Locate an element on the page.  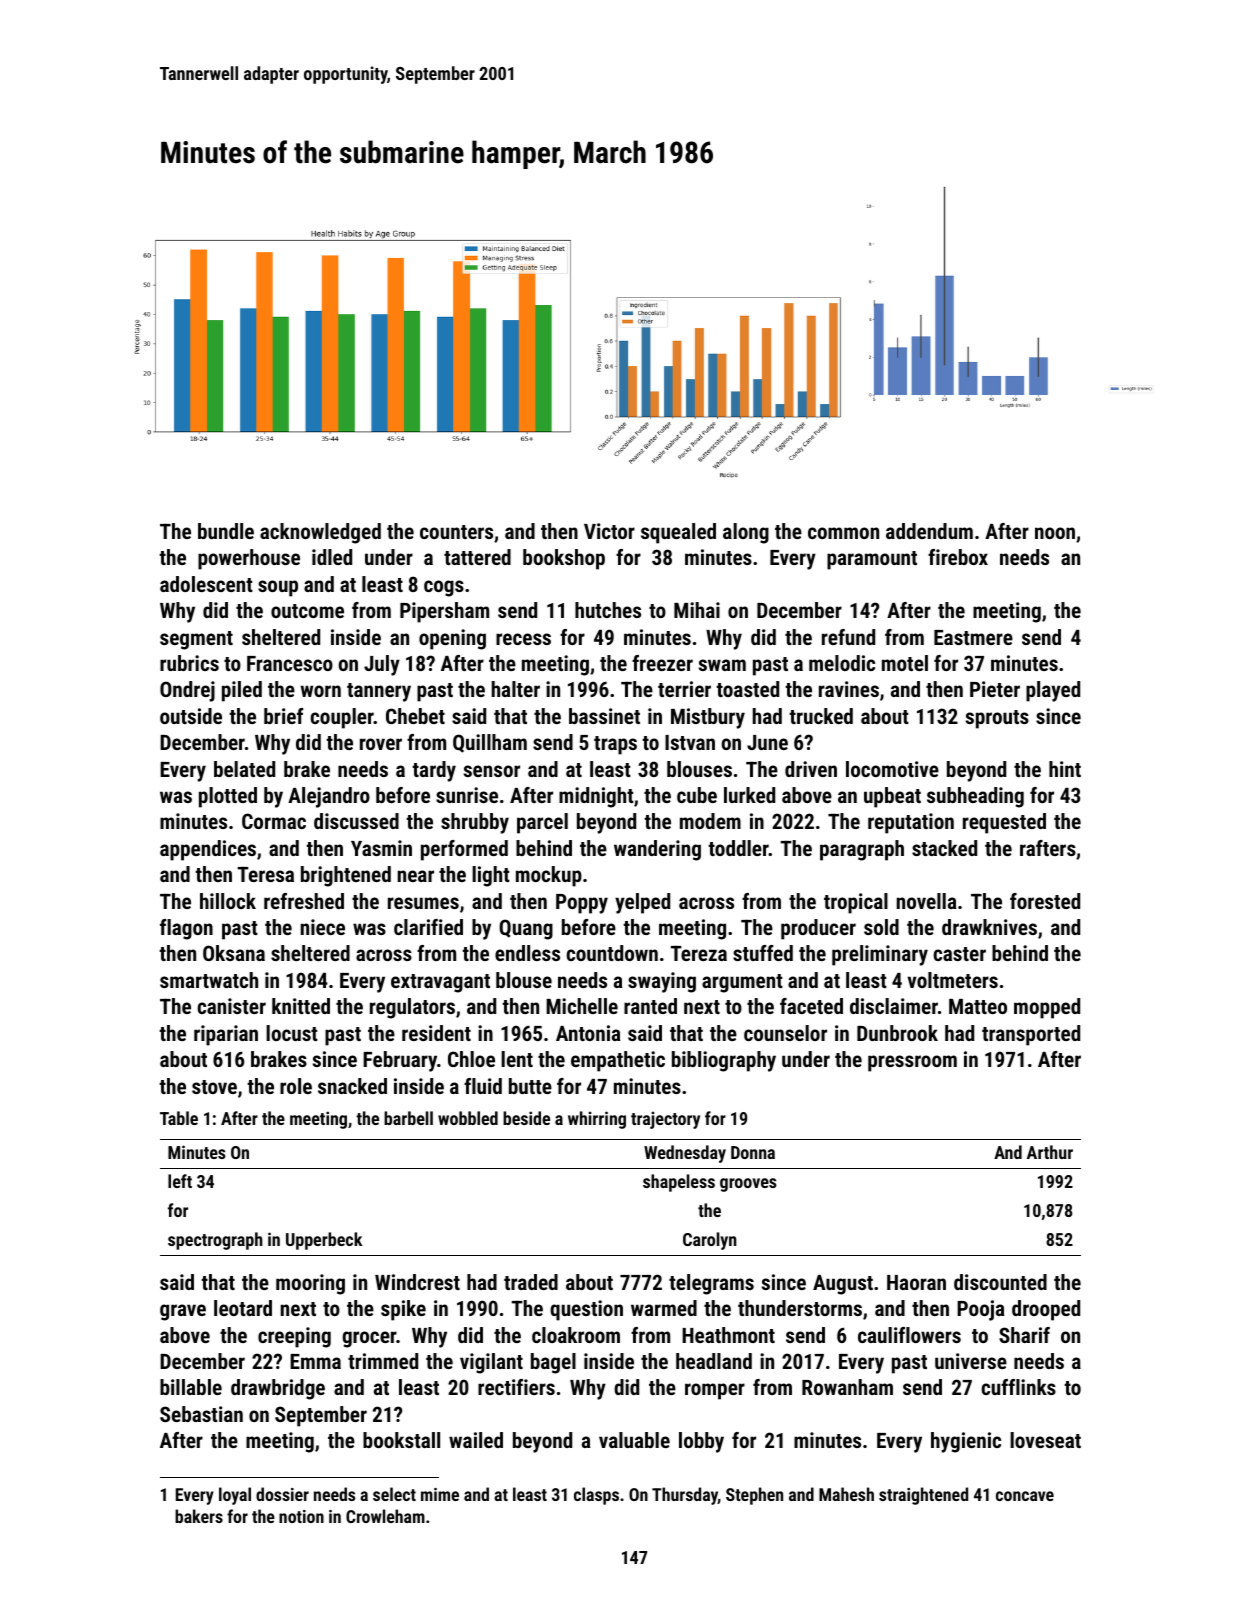
locomotive is located at coordinates (892, 769).
